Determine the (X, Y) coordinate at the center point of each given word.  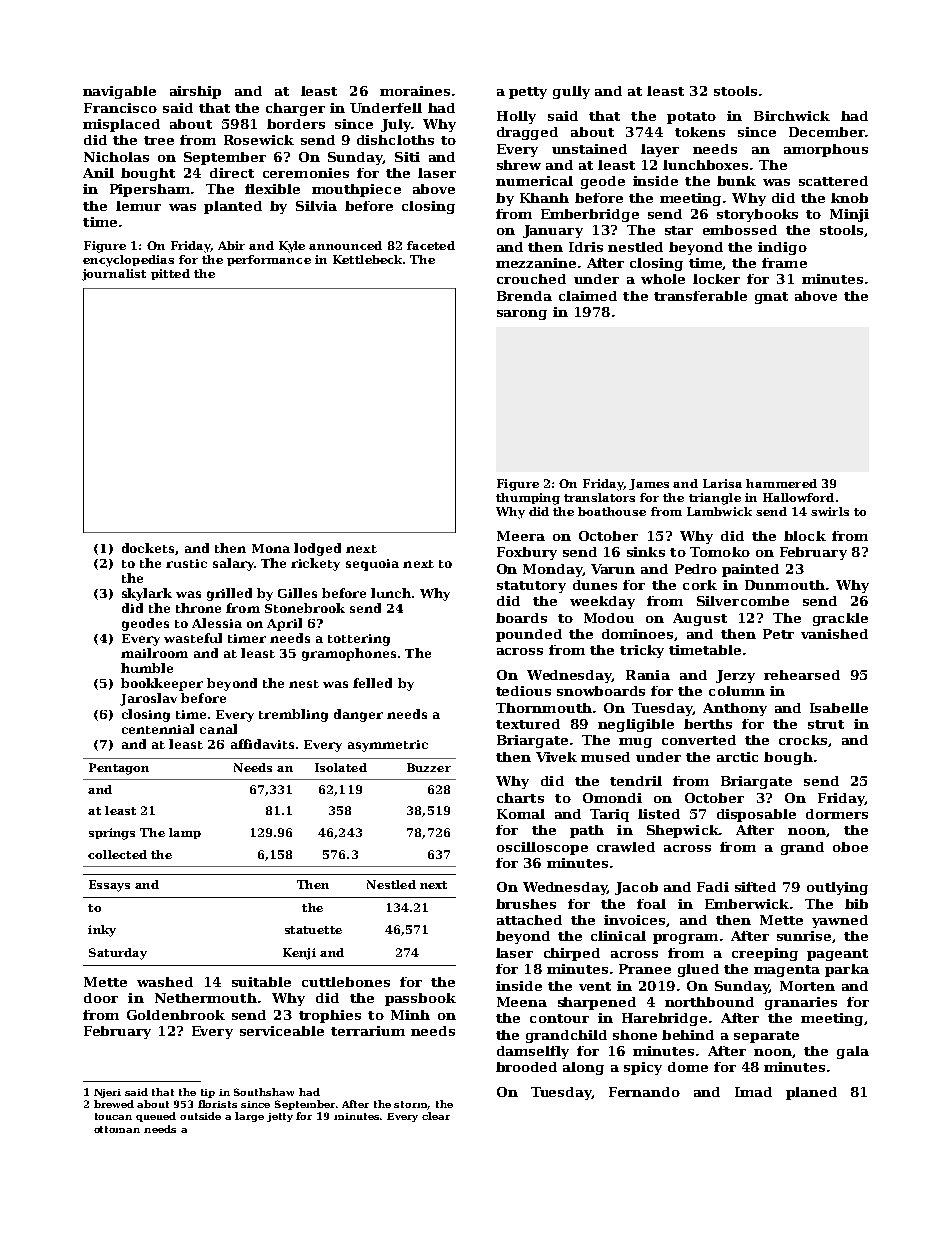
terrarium (368, 1031)
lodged (317, 549)
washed (165, 982)
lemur (138, 206)
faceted (431, 245)
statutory (531, 587)
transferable (700, 296)
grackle (840, 619)
